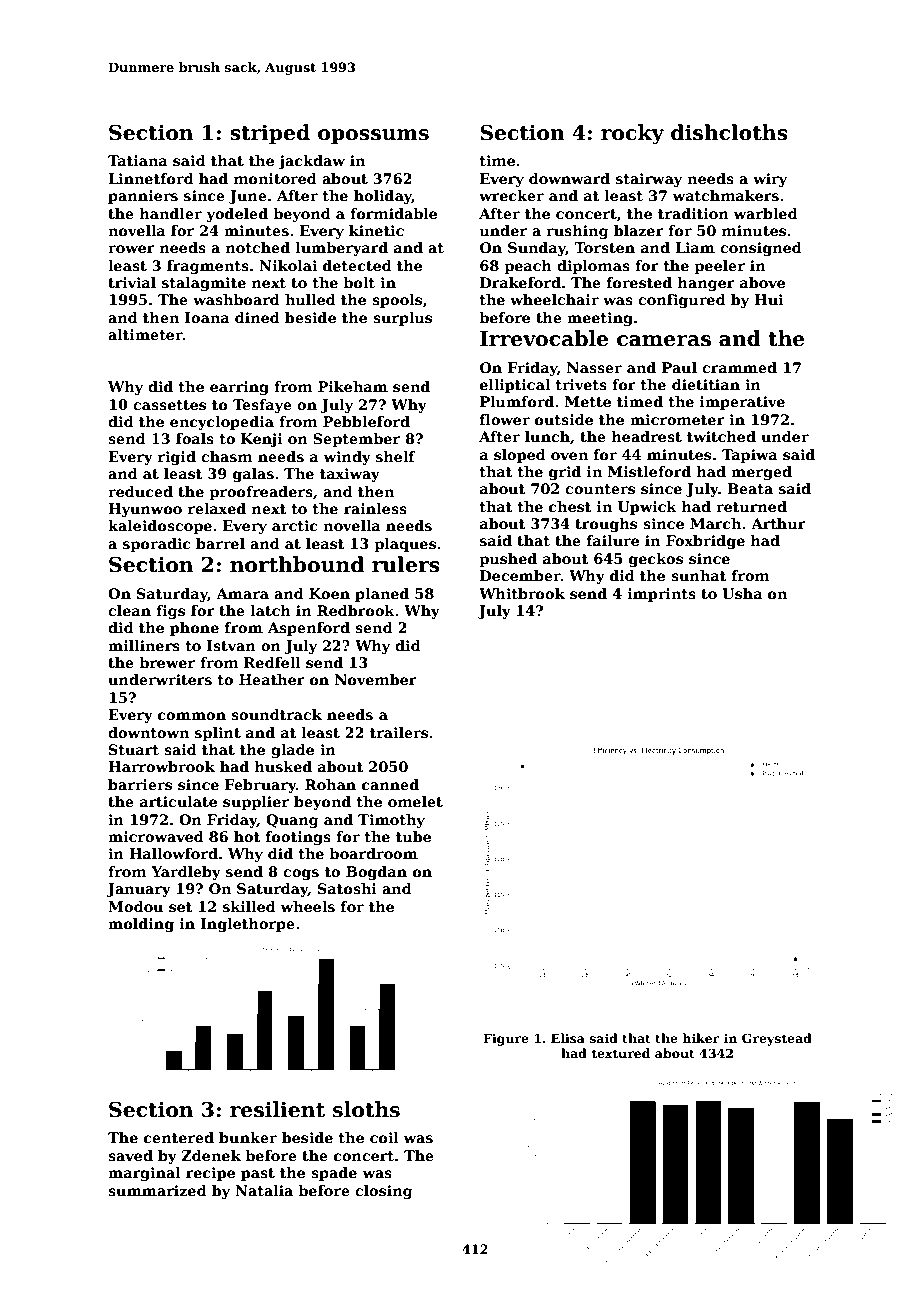  I want to click on supplier, so click(256, 803).
